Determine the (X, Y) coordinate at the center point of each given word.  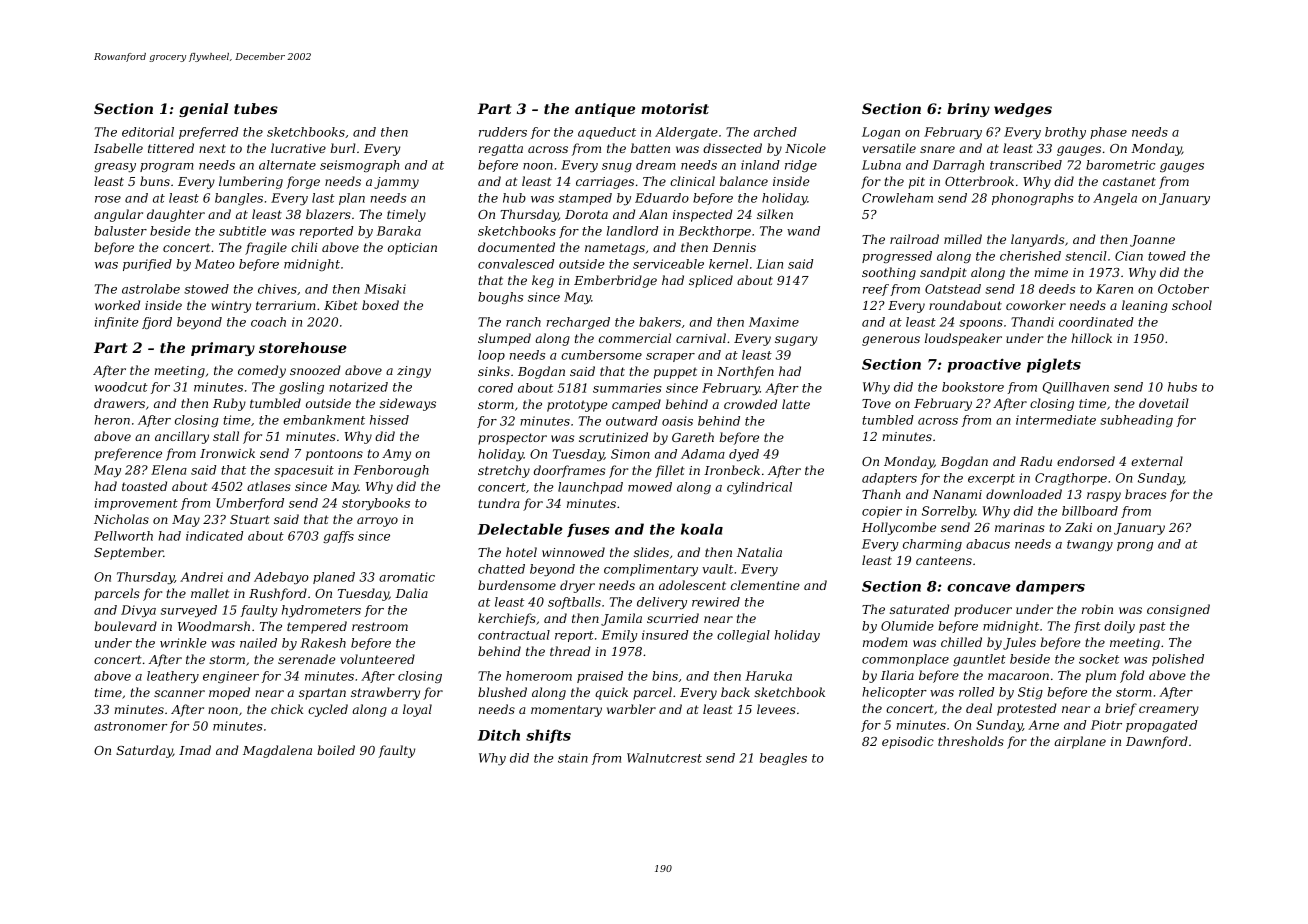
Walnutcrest (664, 758)
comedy (262, 371)
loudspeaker (963, 339)
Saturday (144, 751)
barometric (1120, 165)
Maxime (774, 322)
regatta (501, 150)
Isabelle (118, 148)
